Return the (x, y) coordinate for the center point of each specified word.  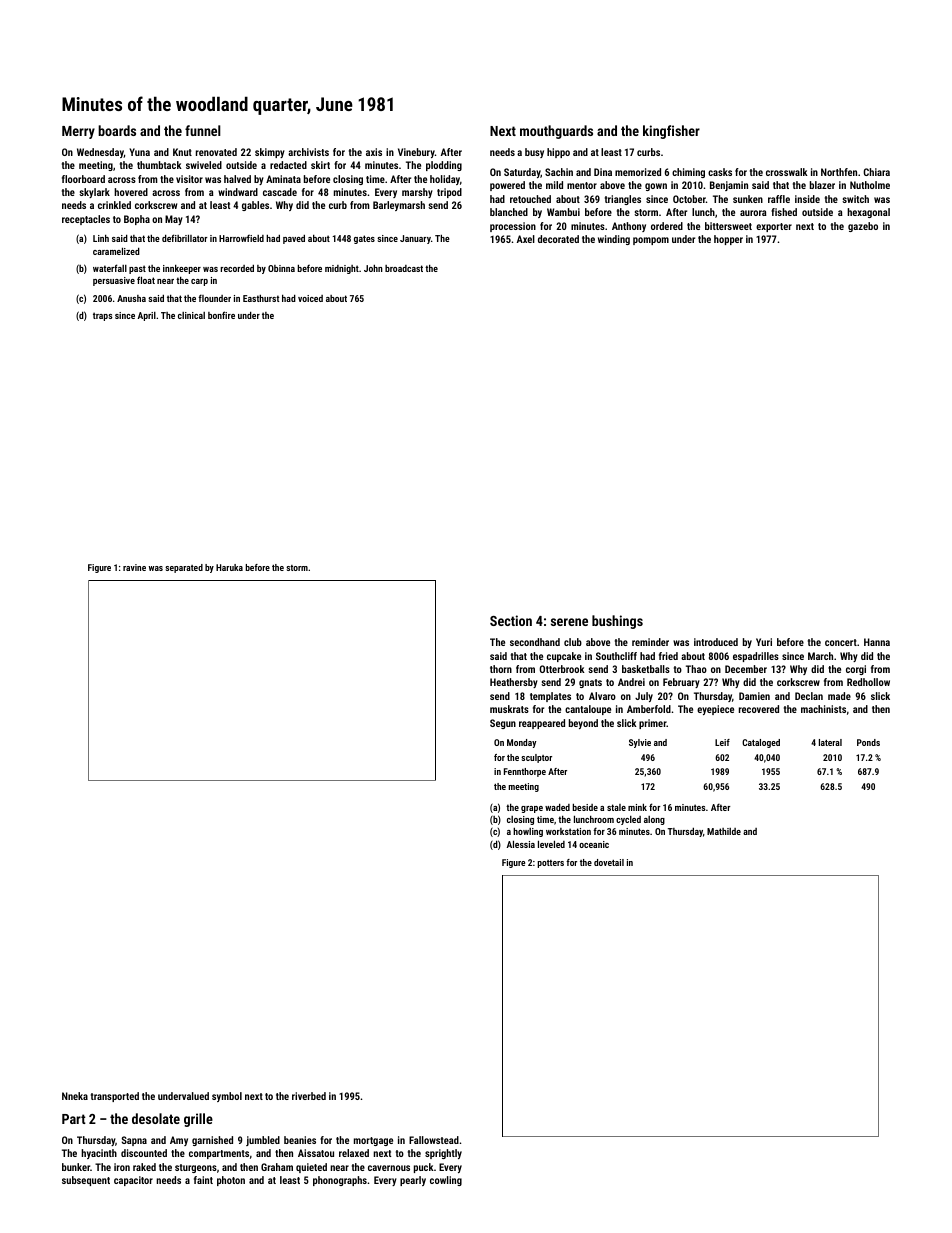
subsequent (86, 1181)
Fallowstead (434, 1140)
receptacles (86, 220)
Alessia (521, 844)
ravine (134, 567)
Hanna (877, 642)
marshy (417, 193)
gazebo (863, 227)
